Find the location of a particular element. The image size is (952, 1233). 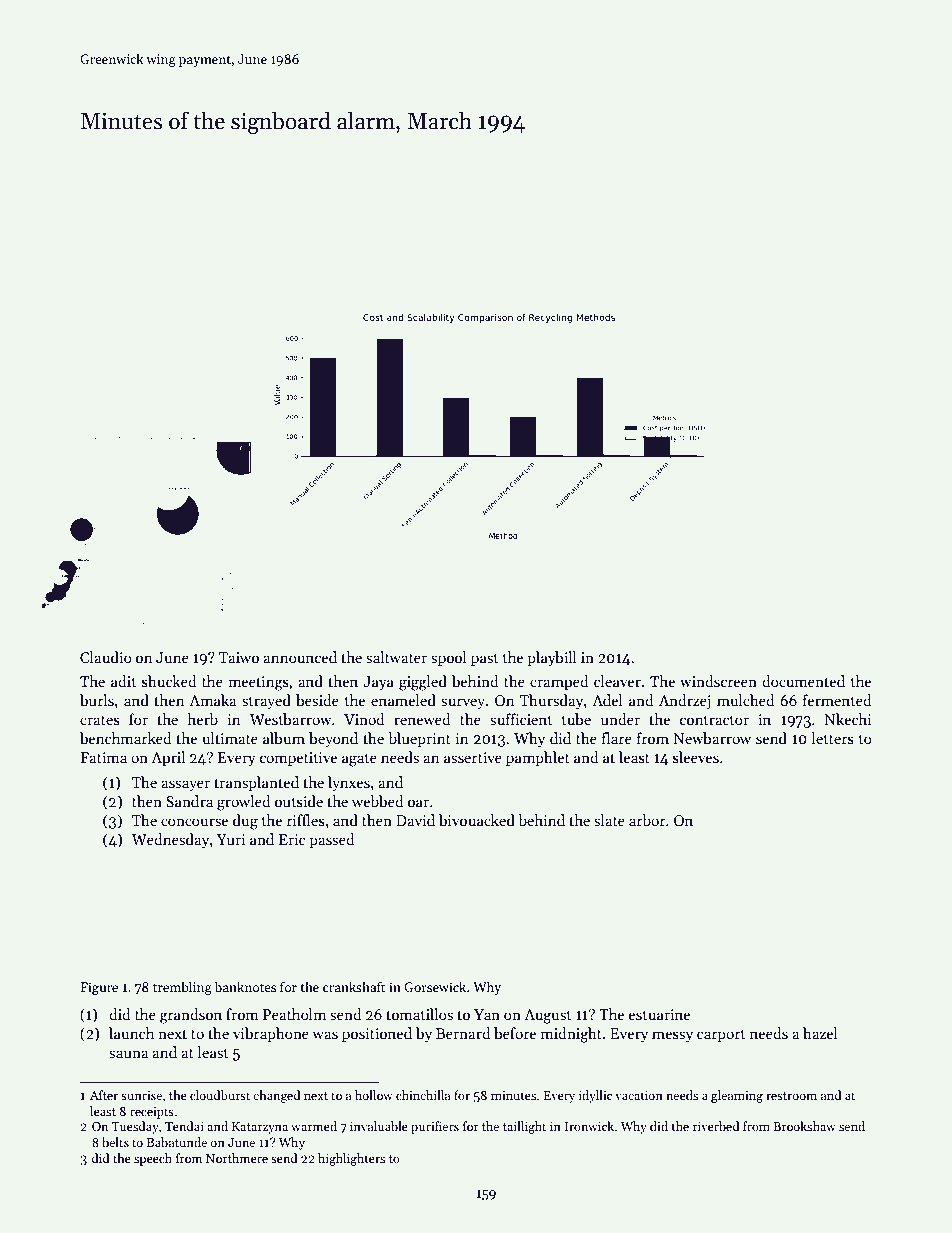

launch is located at coordinates (131, 1033).
